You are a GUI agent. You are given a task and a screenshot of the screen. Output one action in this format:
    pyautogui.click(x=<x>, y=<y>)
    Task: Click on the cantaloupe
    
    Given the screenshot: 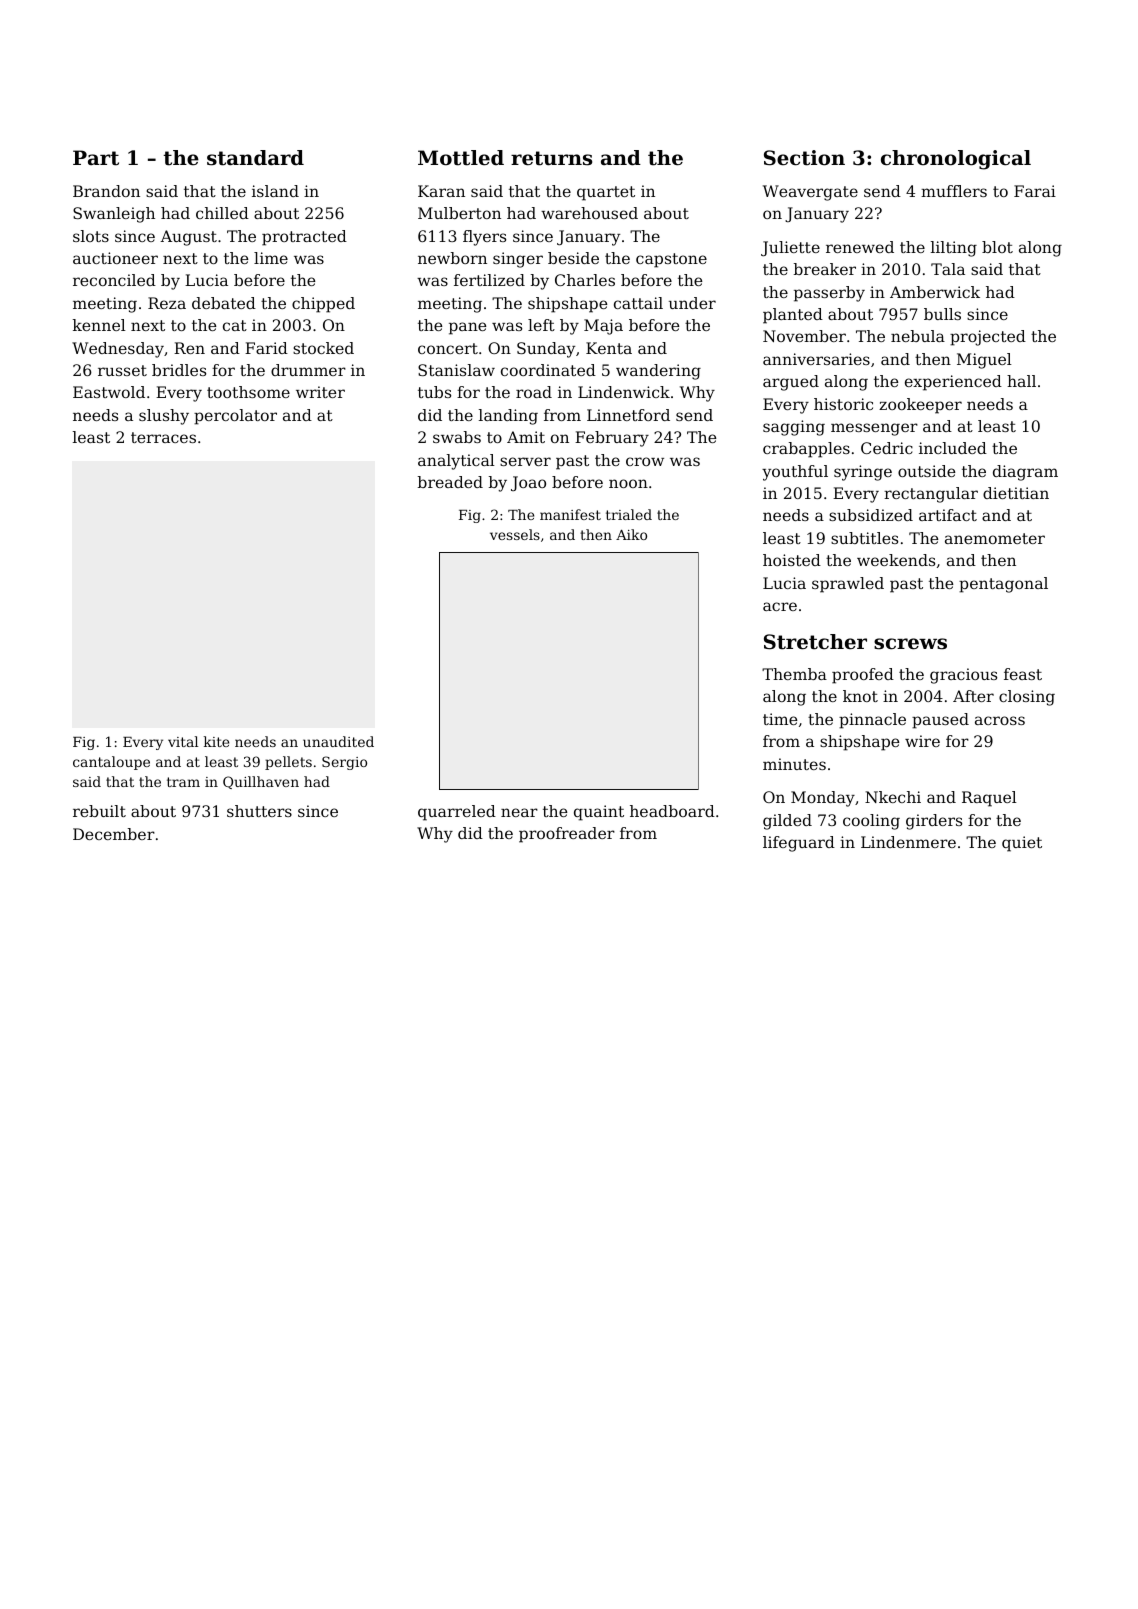 What is the action you would take?
    pyautogui.click(x=111, y=763)
